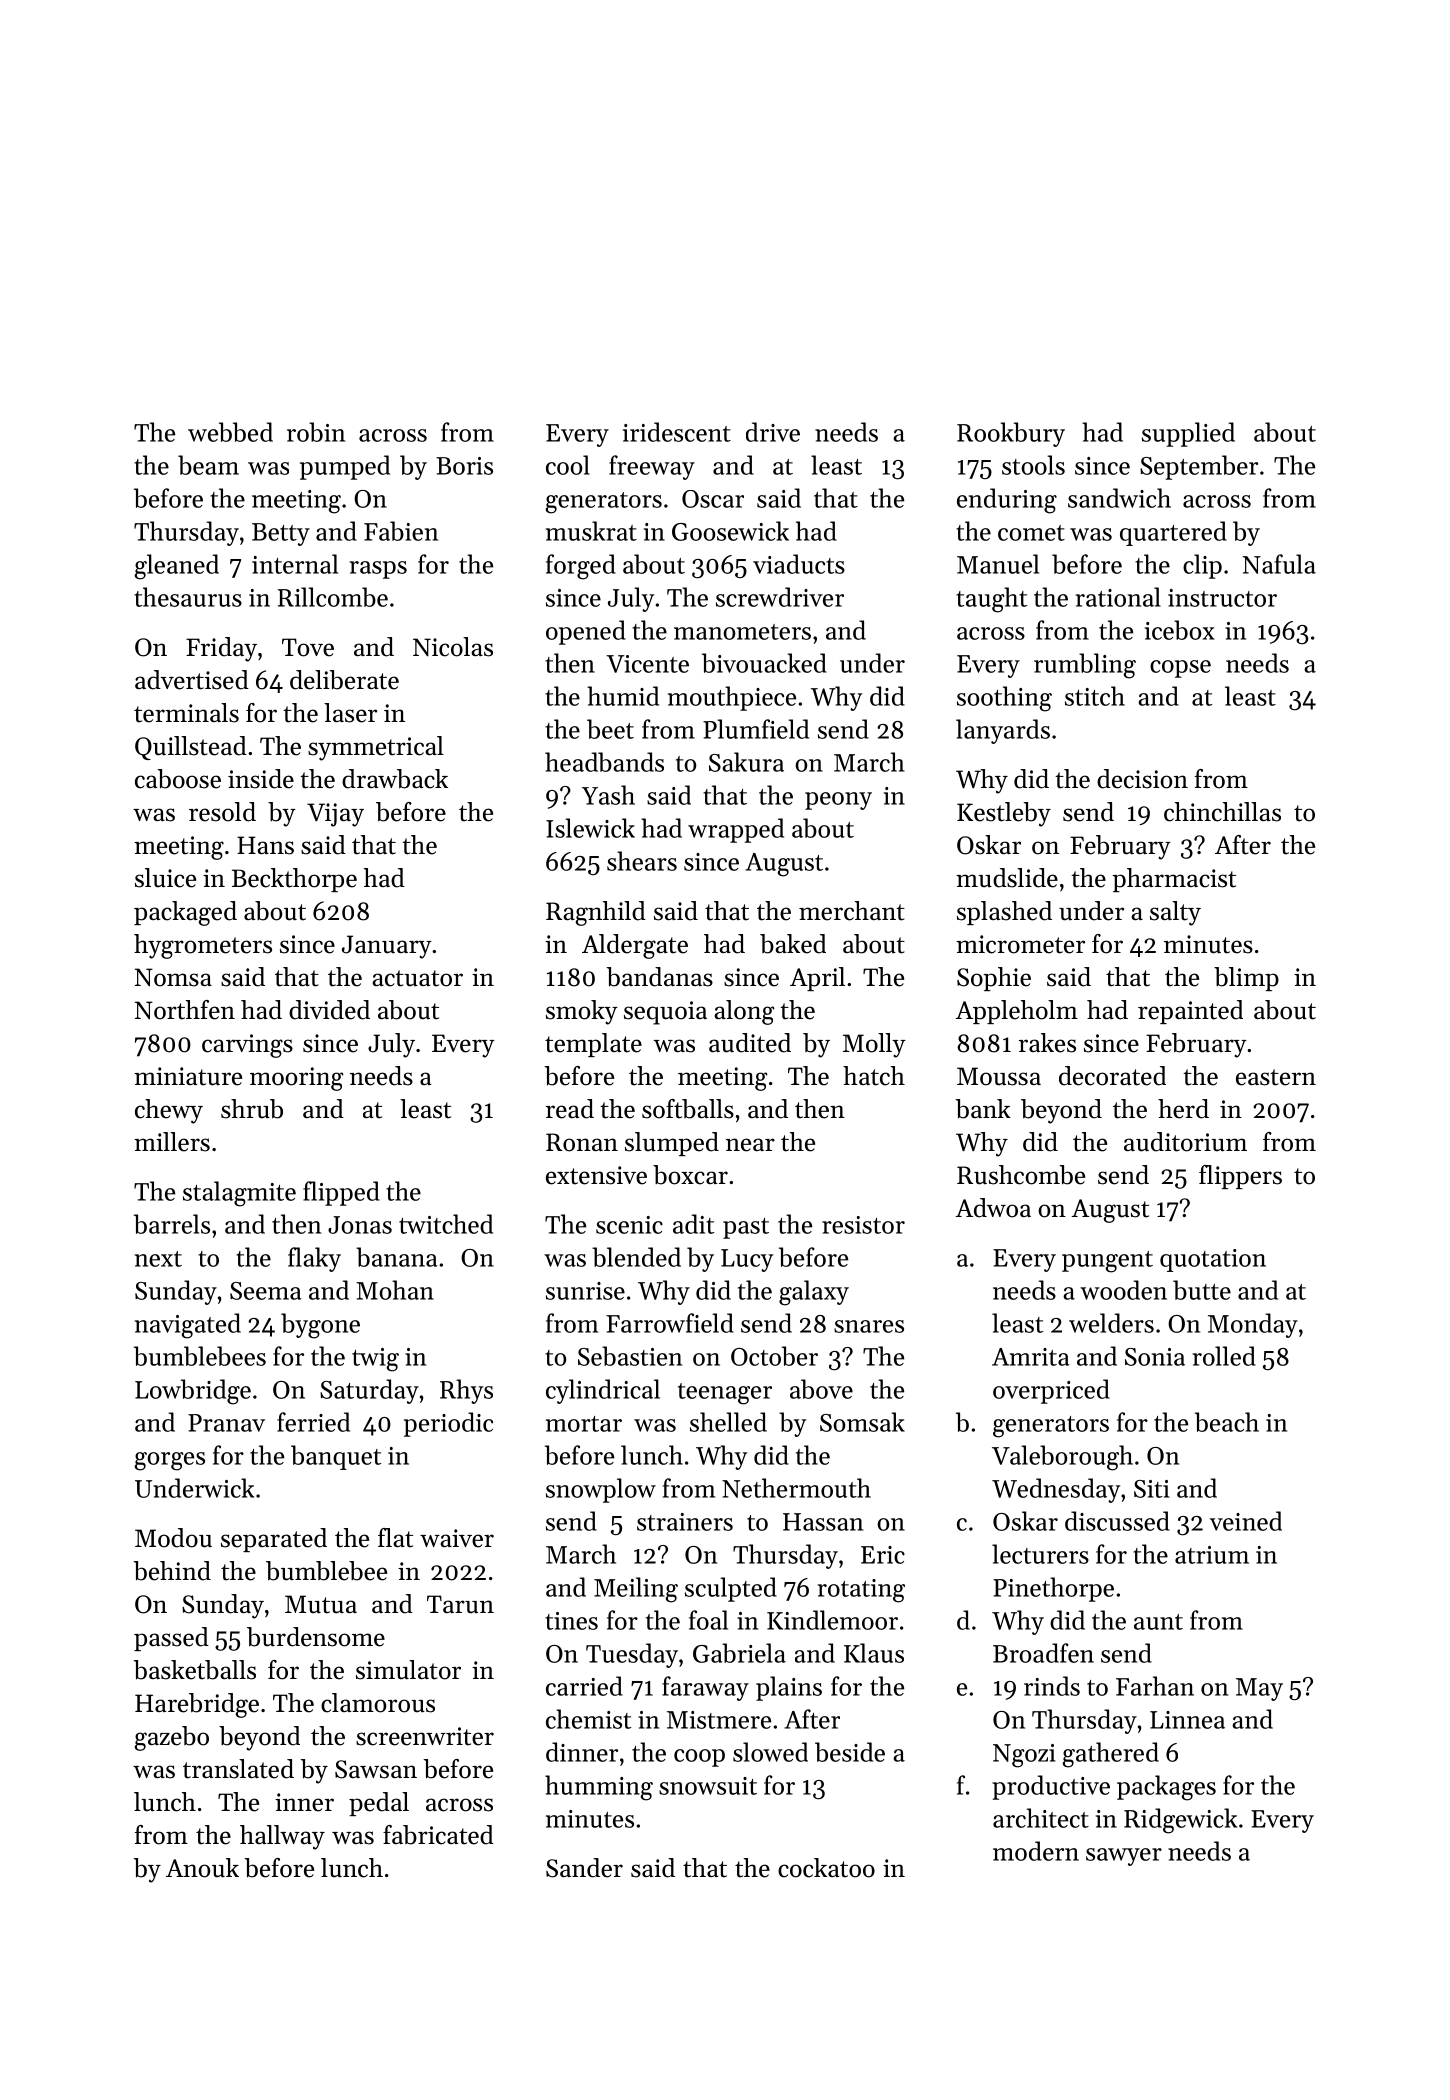 Image resolution: width=1450 pixels, height=2100 pixels. What do you see at coordinates (1276, 1077) in the screenshot?
I see `eastern` at bounding box center [1276, 1077].
